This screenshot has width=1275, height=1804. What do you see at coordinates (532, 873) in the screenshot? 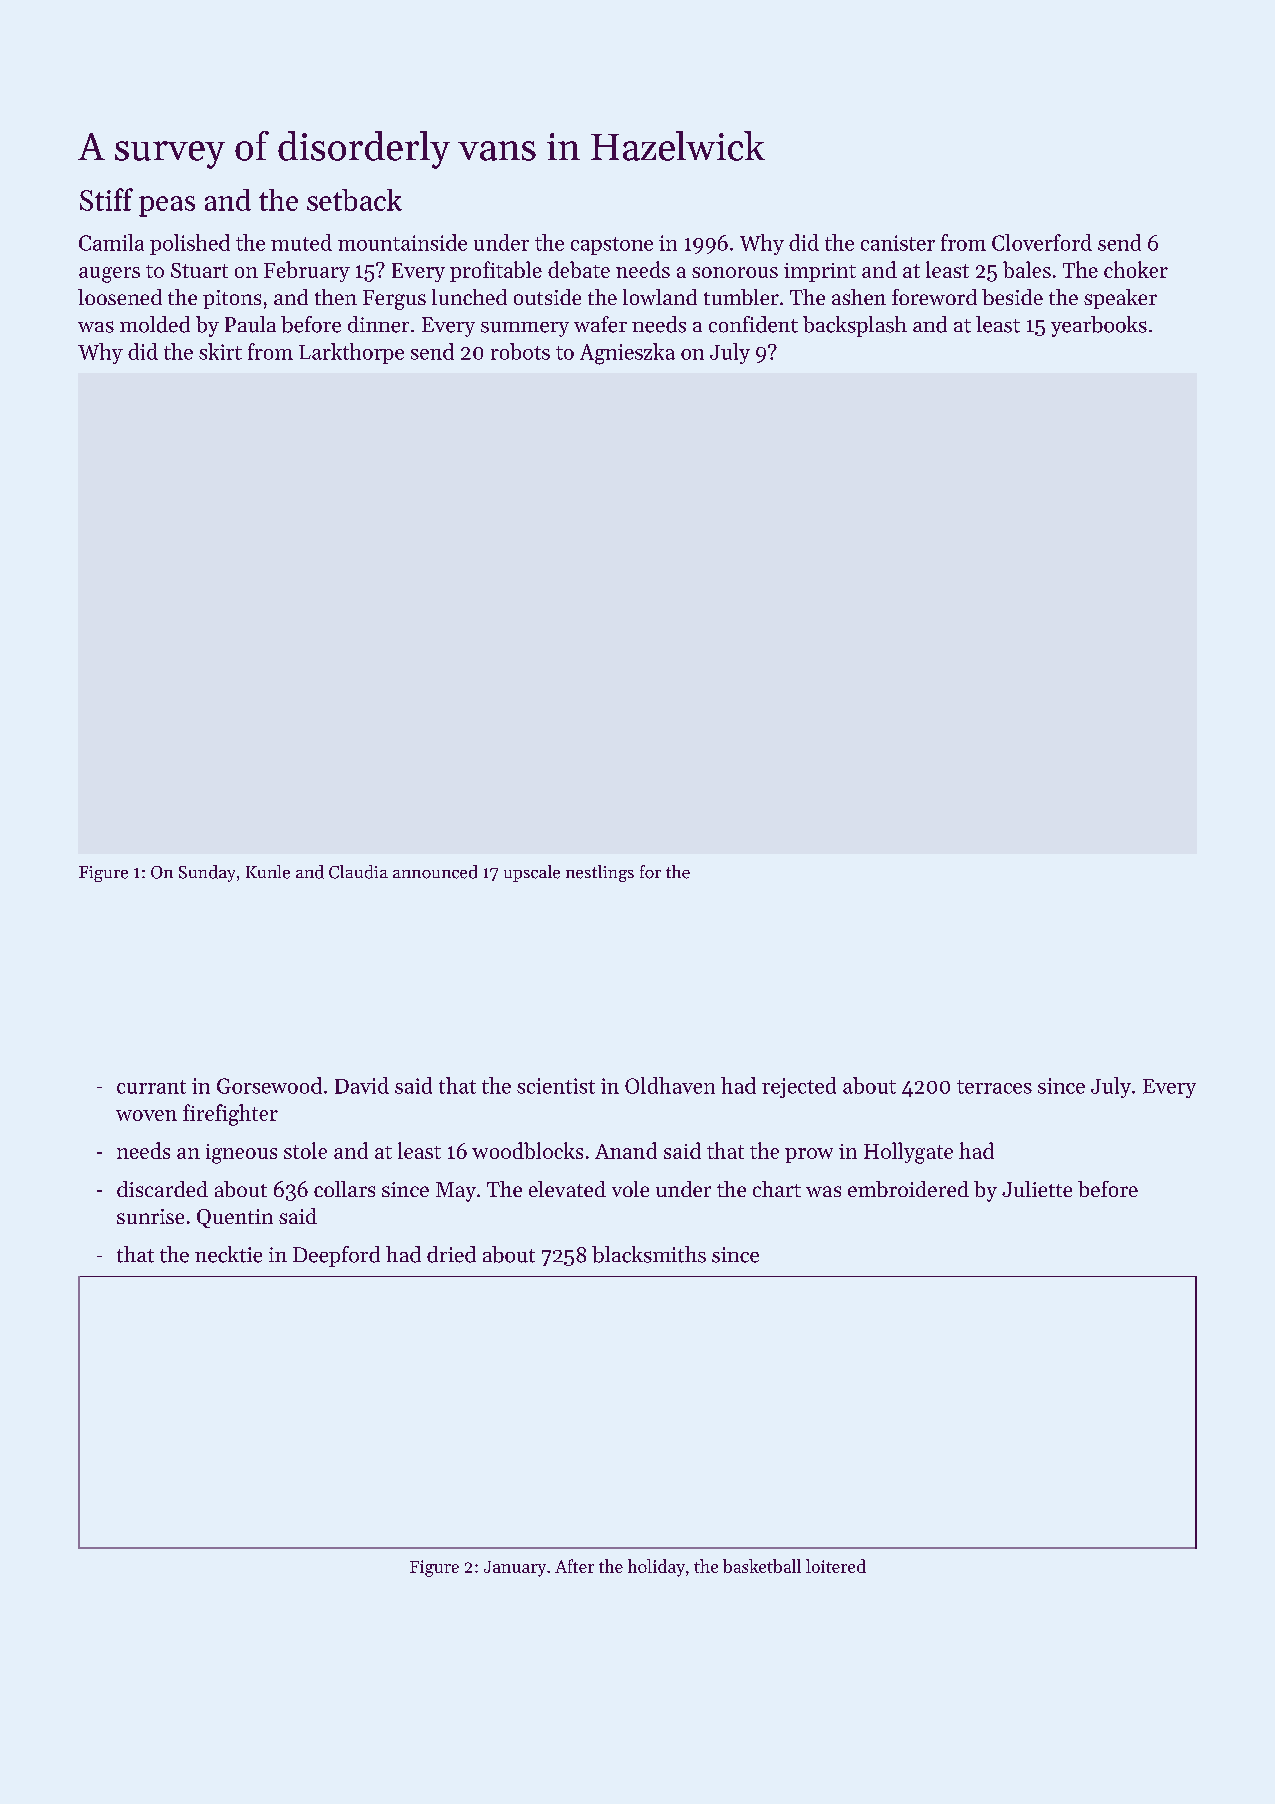
I see `upscale` at bounding box center [532, 873].
